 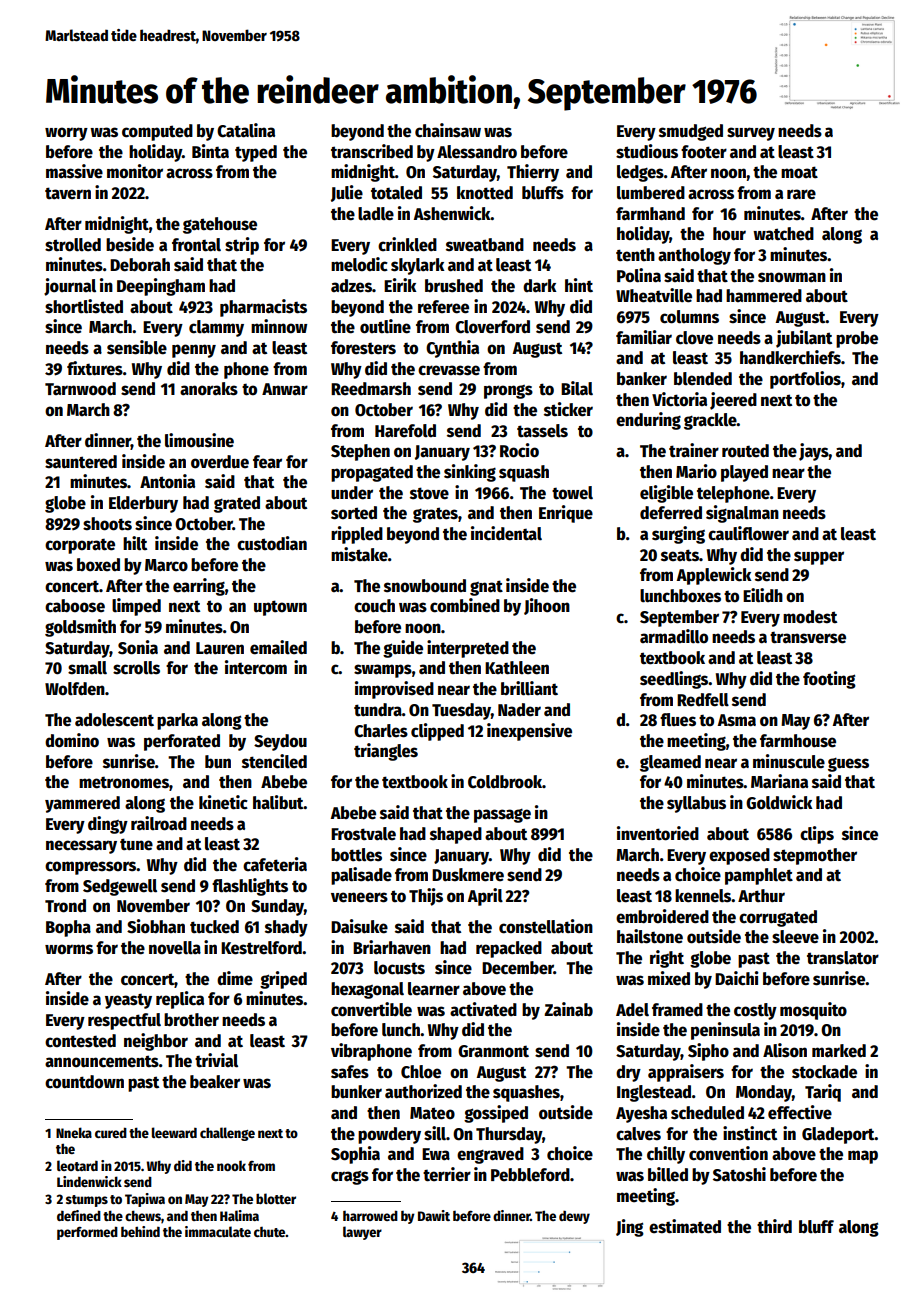 I want to click on seats, so click(x=680, y=555).
